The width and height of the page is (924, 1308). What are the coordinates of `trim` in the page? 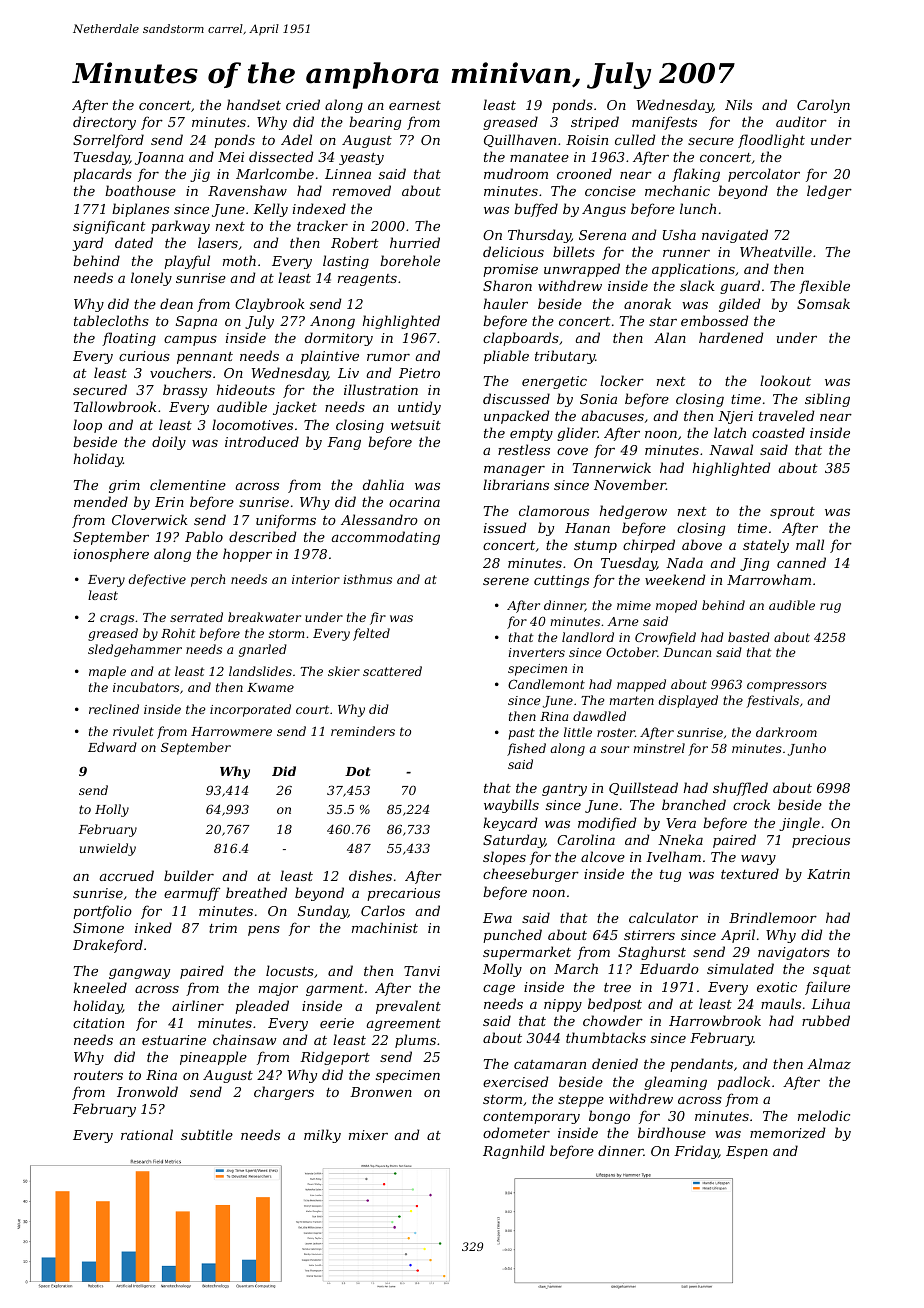 It's located at (223, 928).
